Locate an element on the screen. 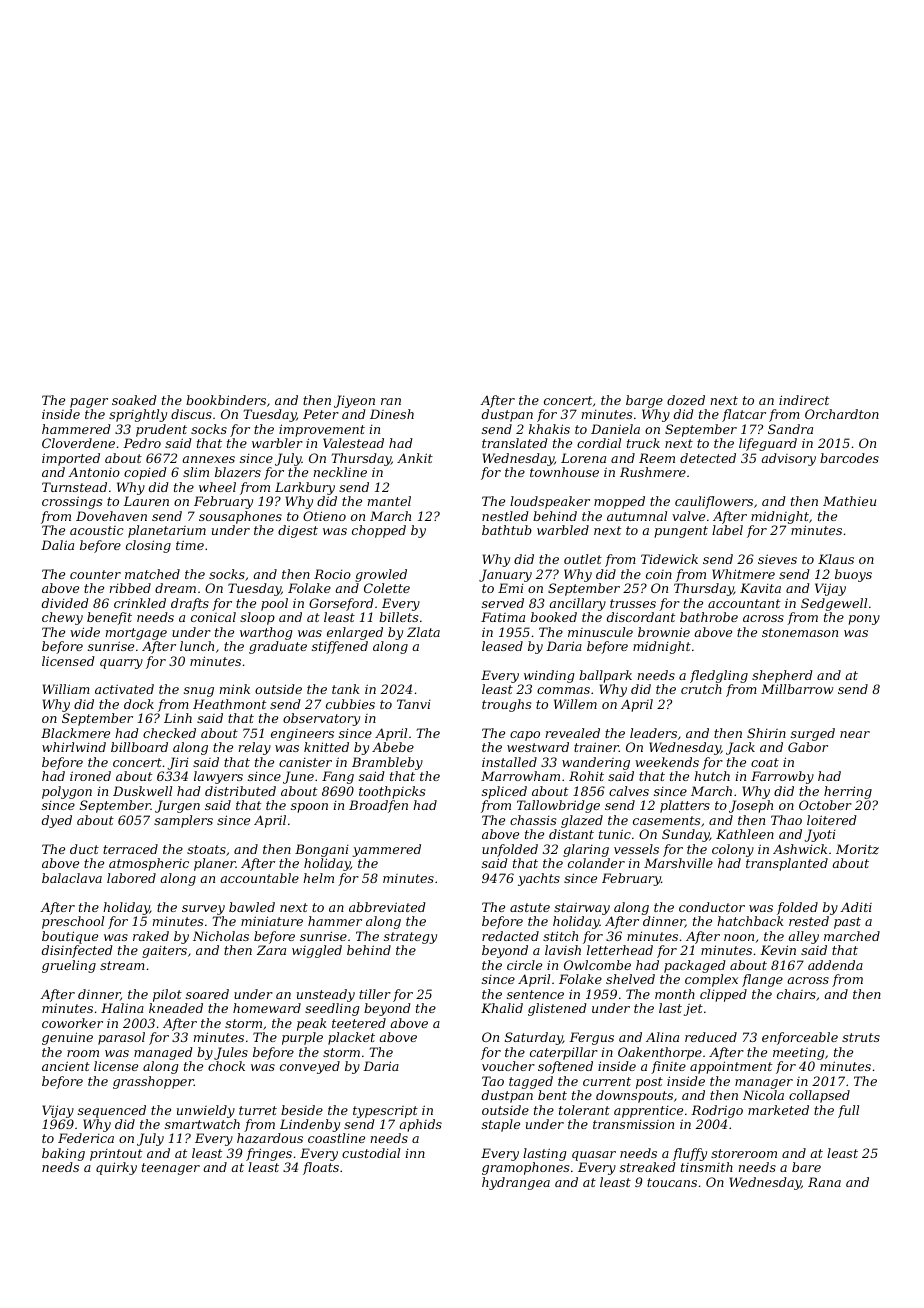 The height and width of the screenshot is (1308, 924). observatory is located at coordinates (321, 719).
